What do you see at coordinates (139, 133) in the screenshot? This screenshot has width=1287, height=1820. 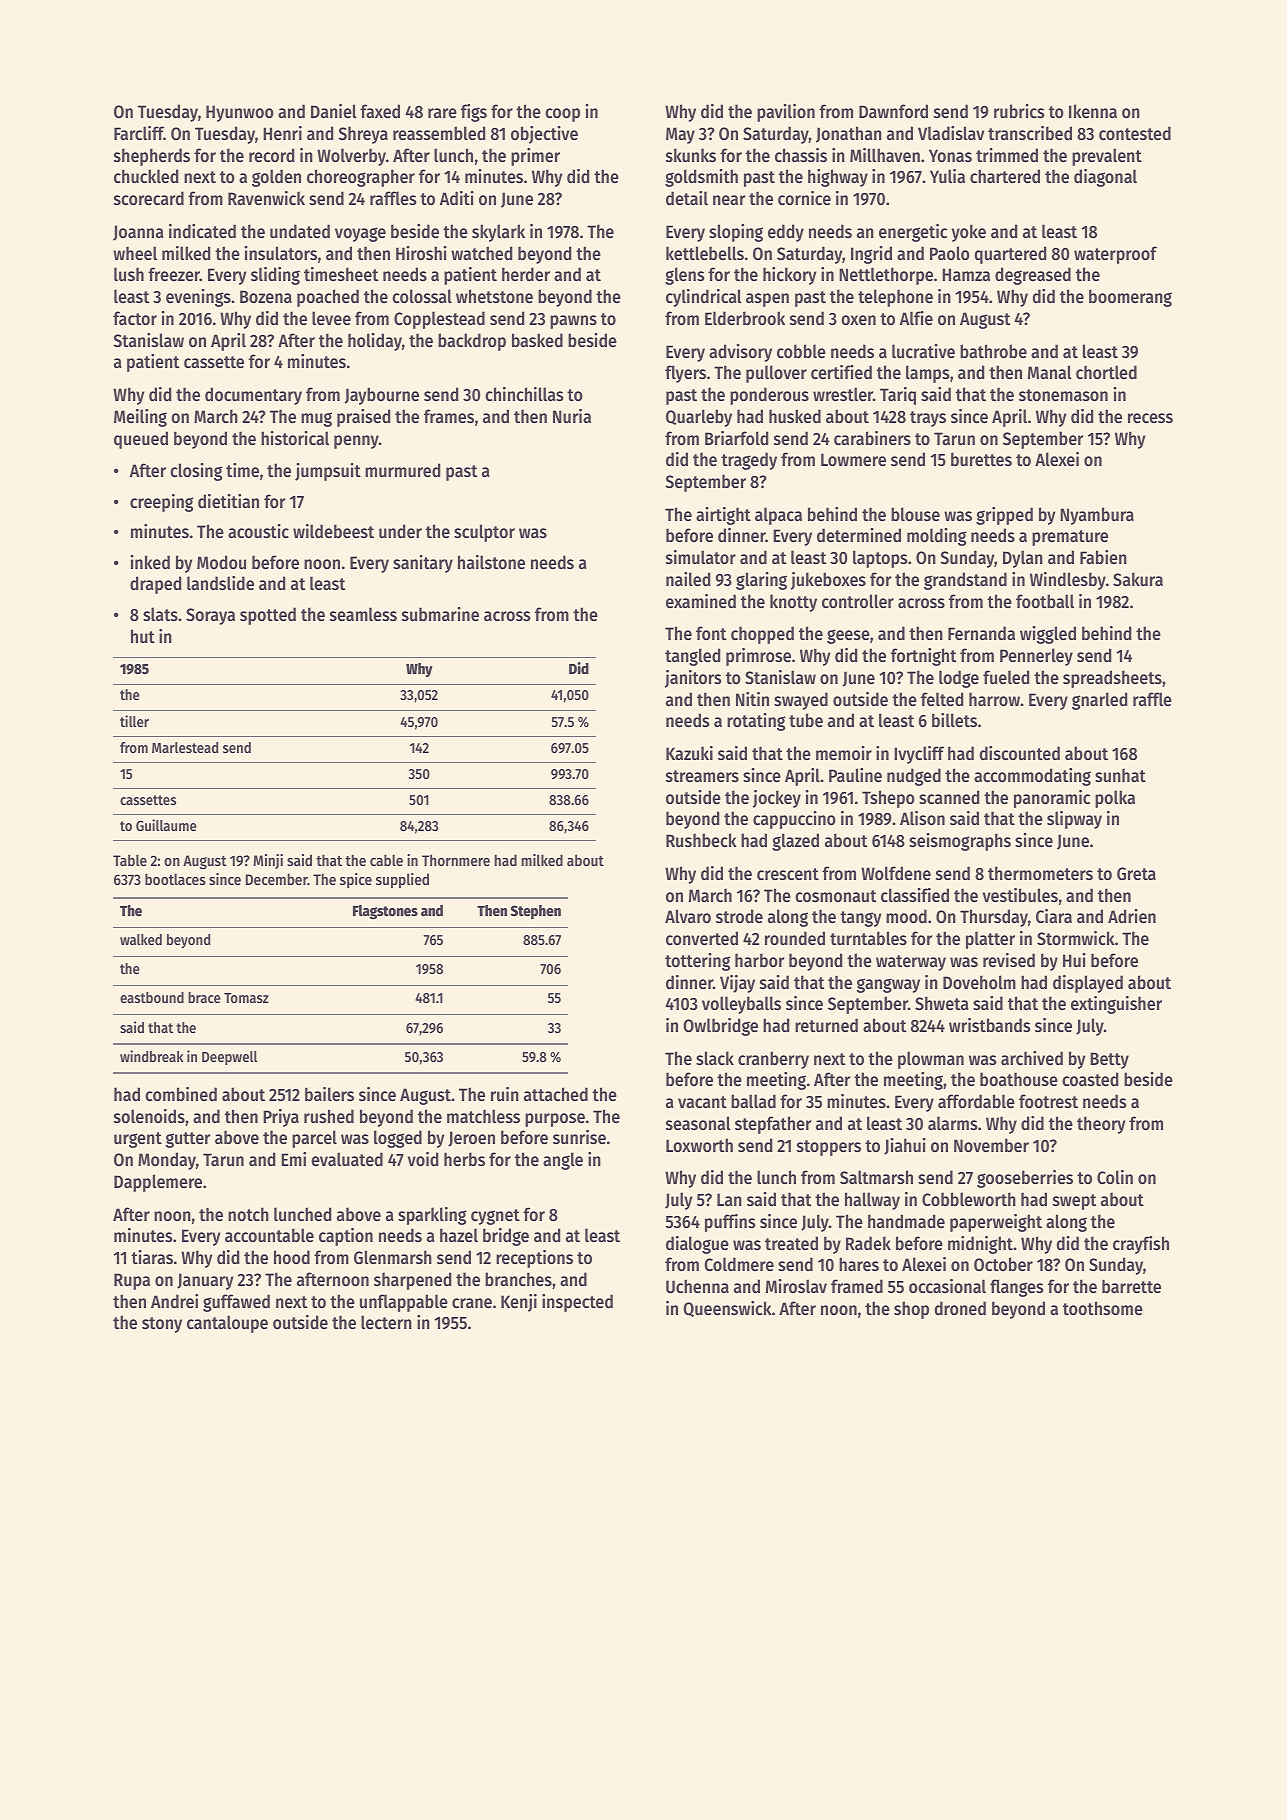 I see `Farcliff` at bounding box center [139, 133].
